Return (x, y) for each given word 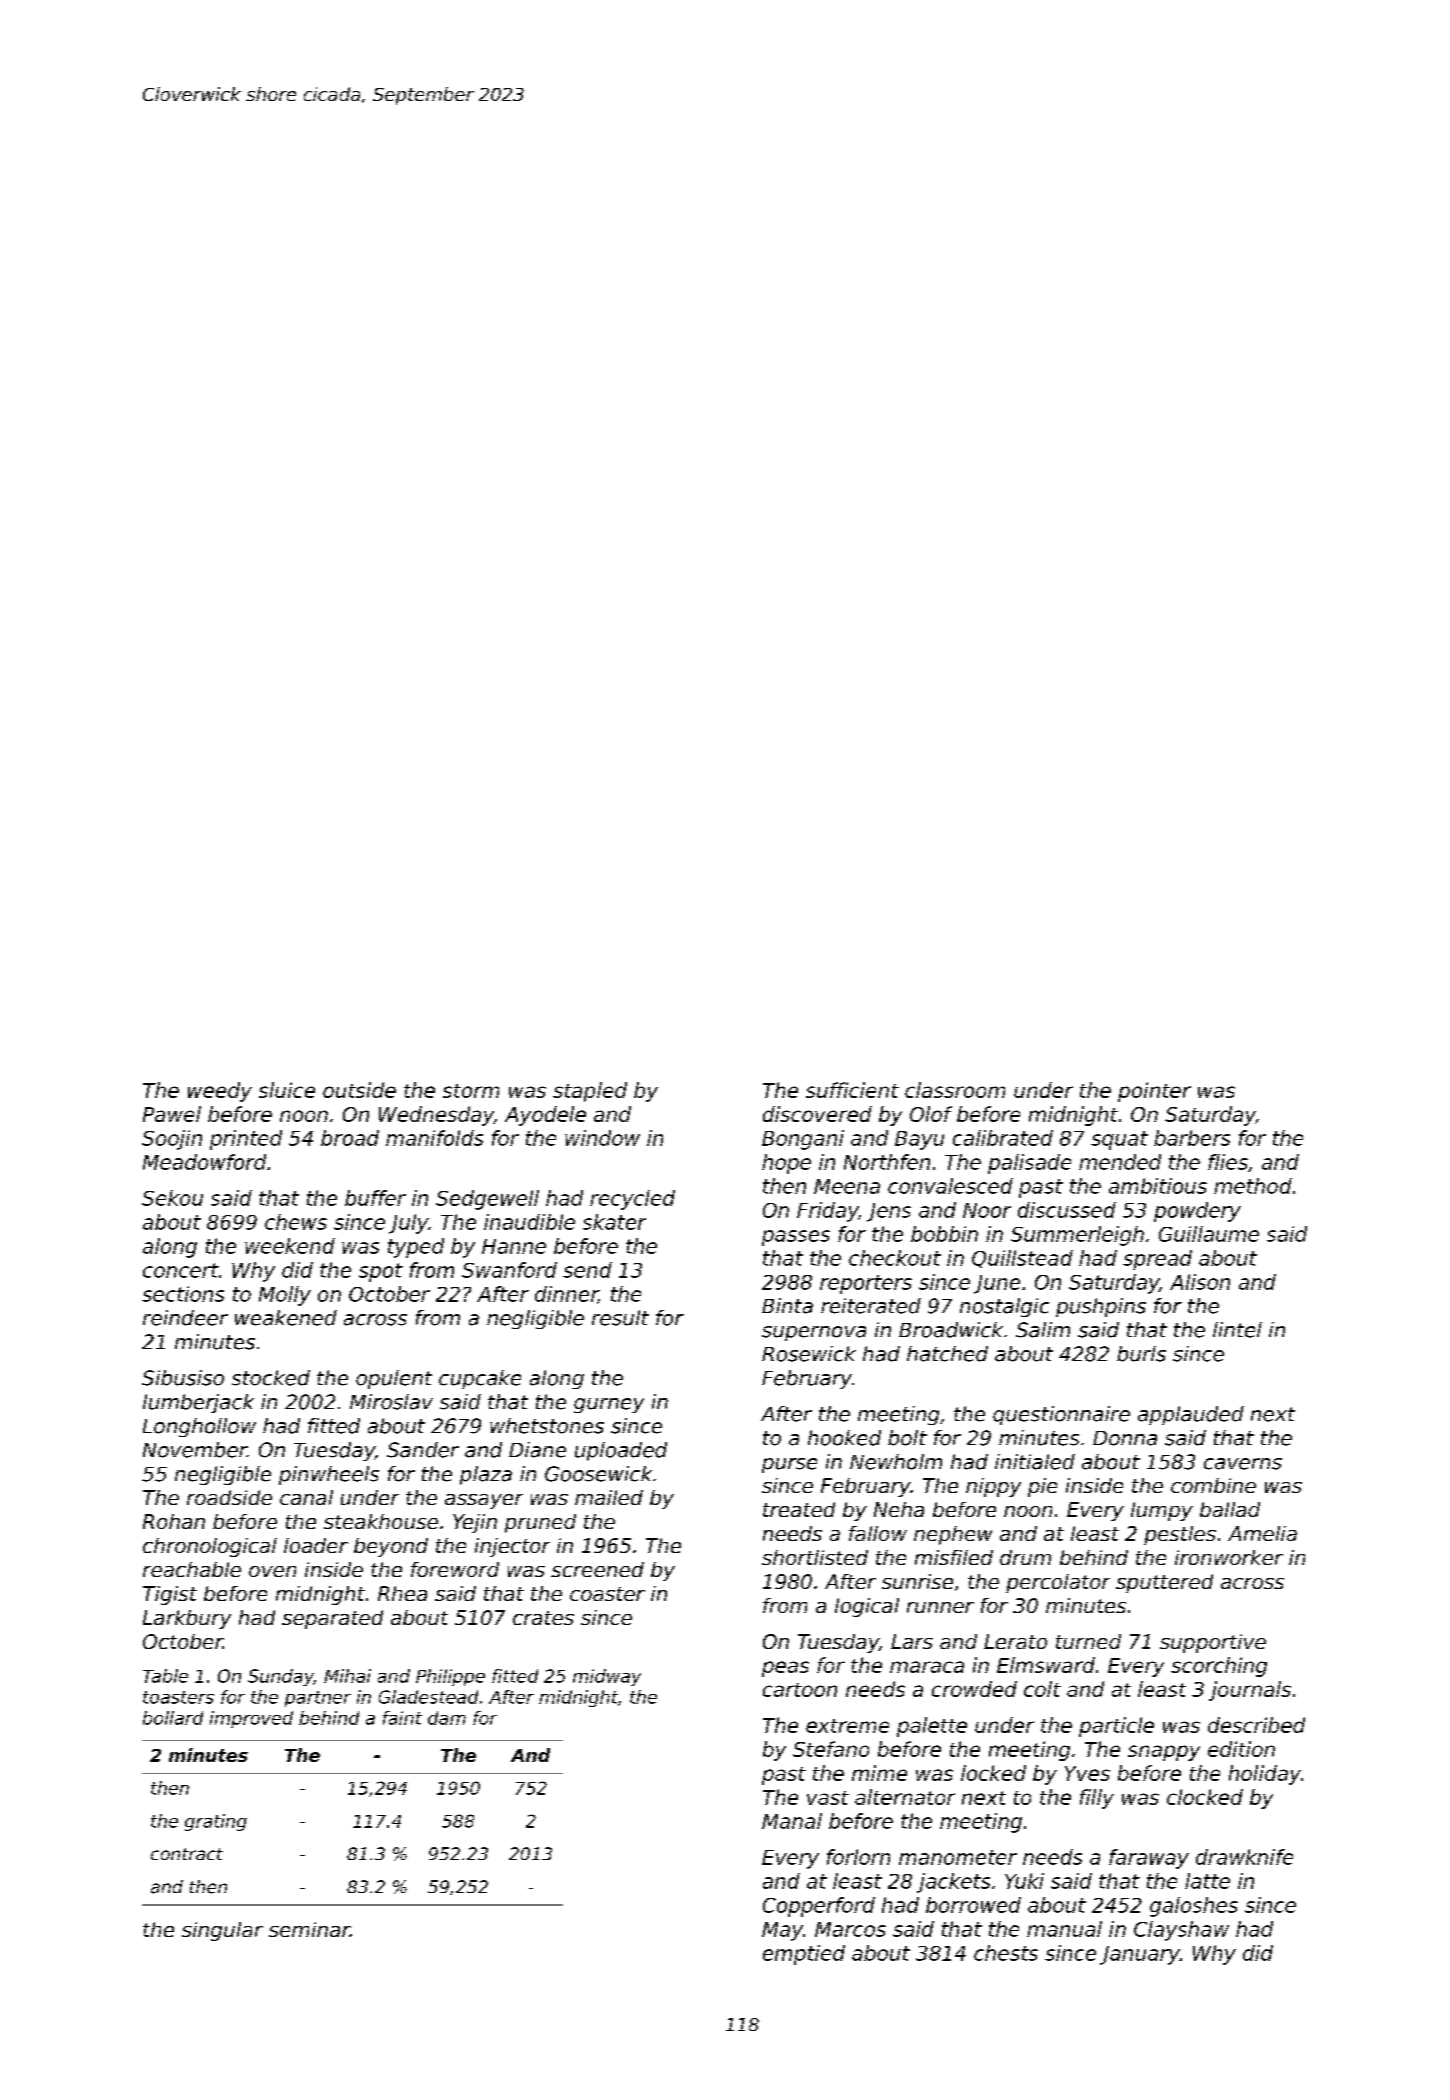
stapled (590, 1092)
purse (789, 1465)
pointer (1154, 1092)
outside (359, 1090)
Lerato (1015, 1641)
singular (222, 1931)
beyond (391, 1547)
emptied (804, 1955)
